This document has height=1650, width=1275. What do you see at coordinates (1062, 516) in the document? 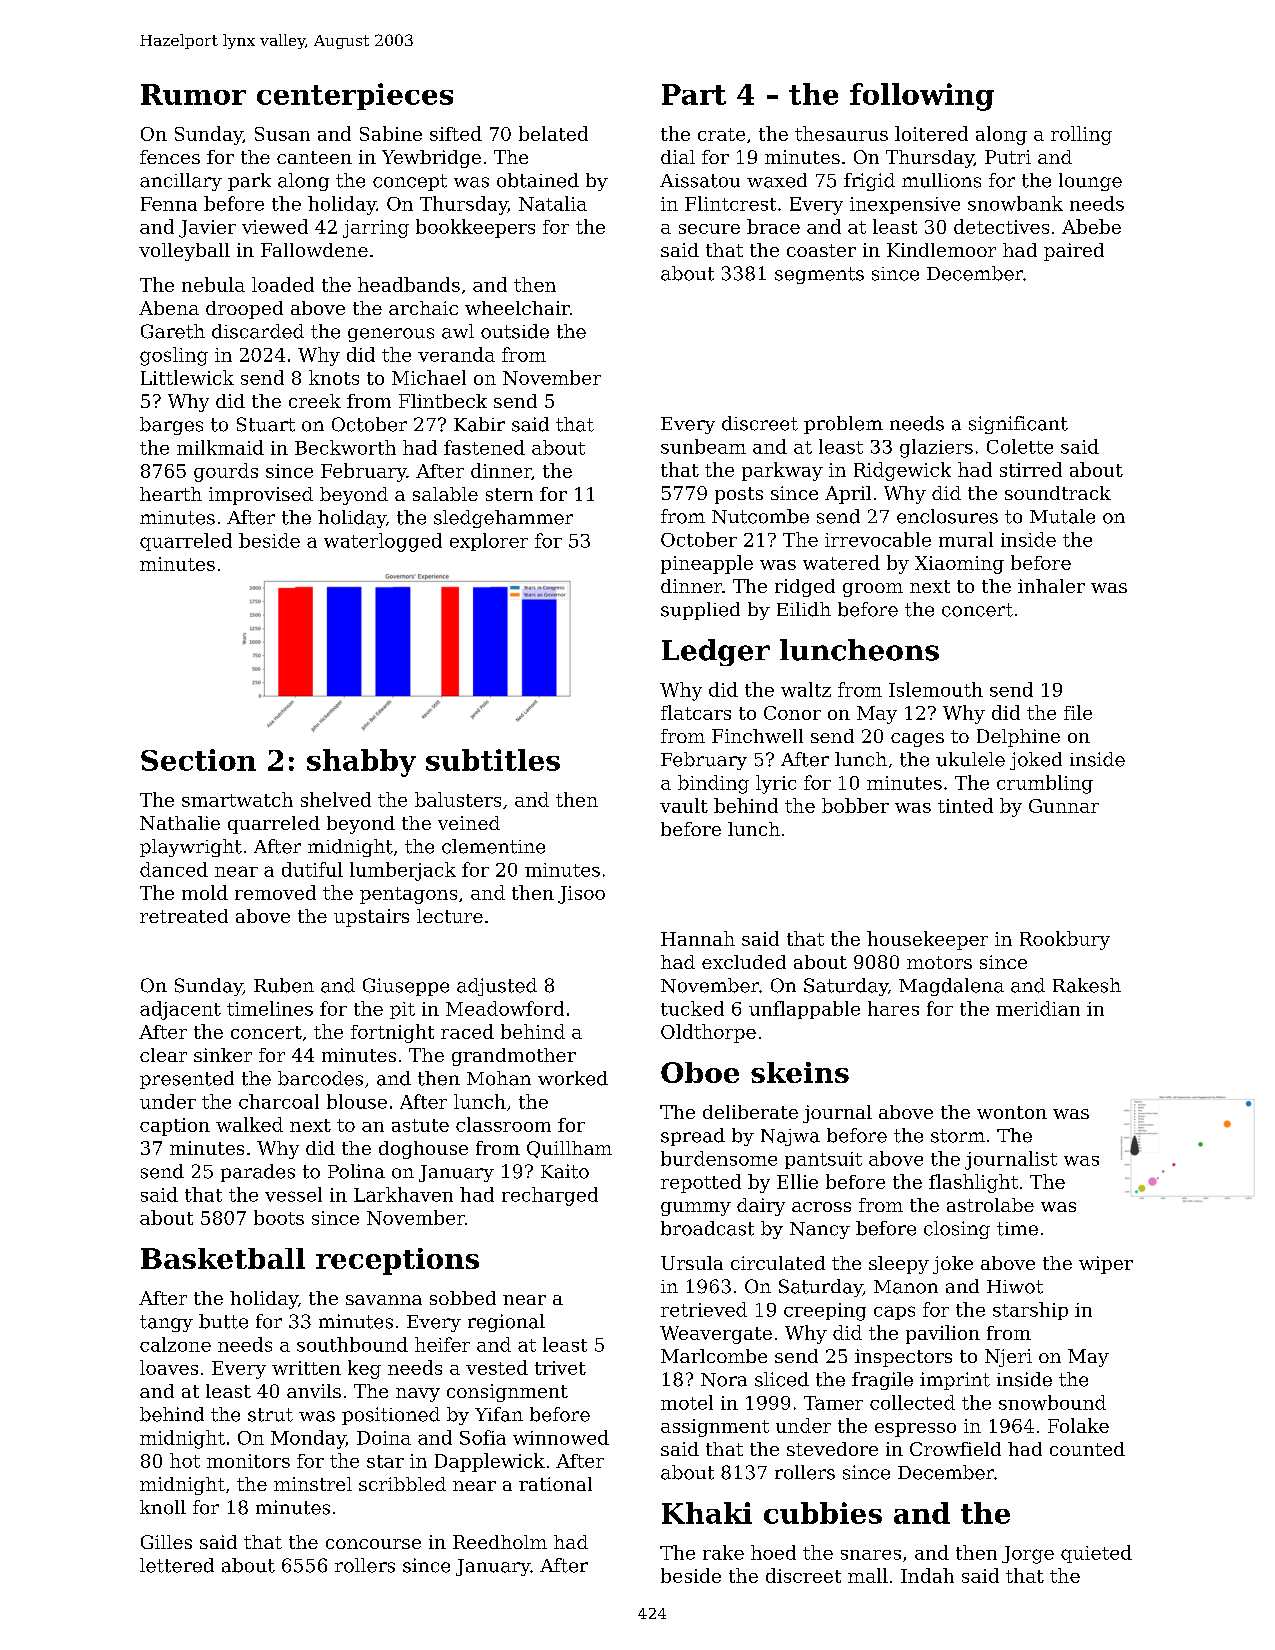
I see `Mutale` at bounding box center [1062, 516].
